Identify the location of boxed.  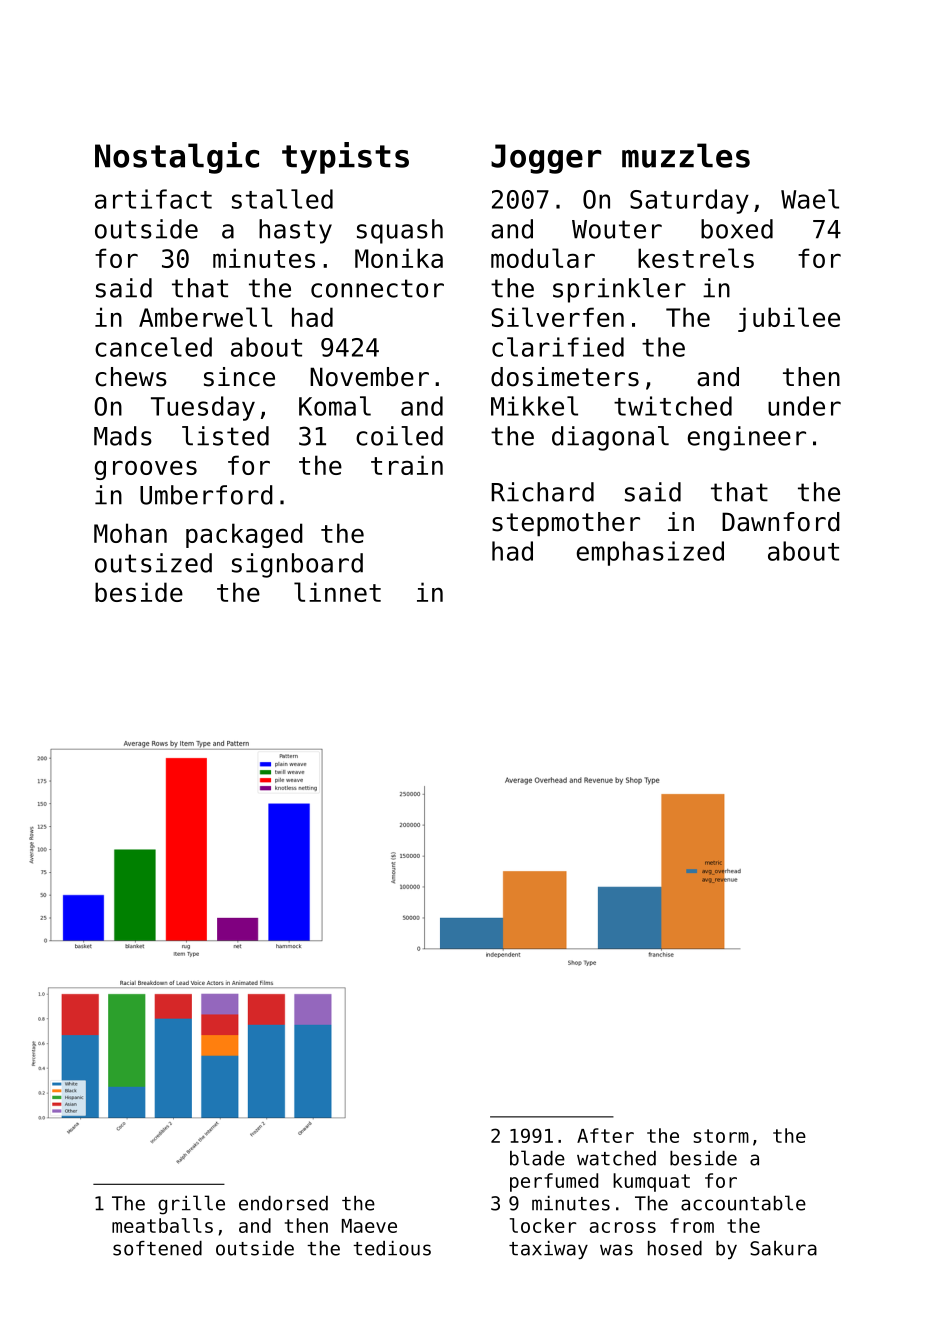
(737, 229).
